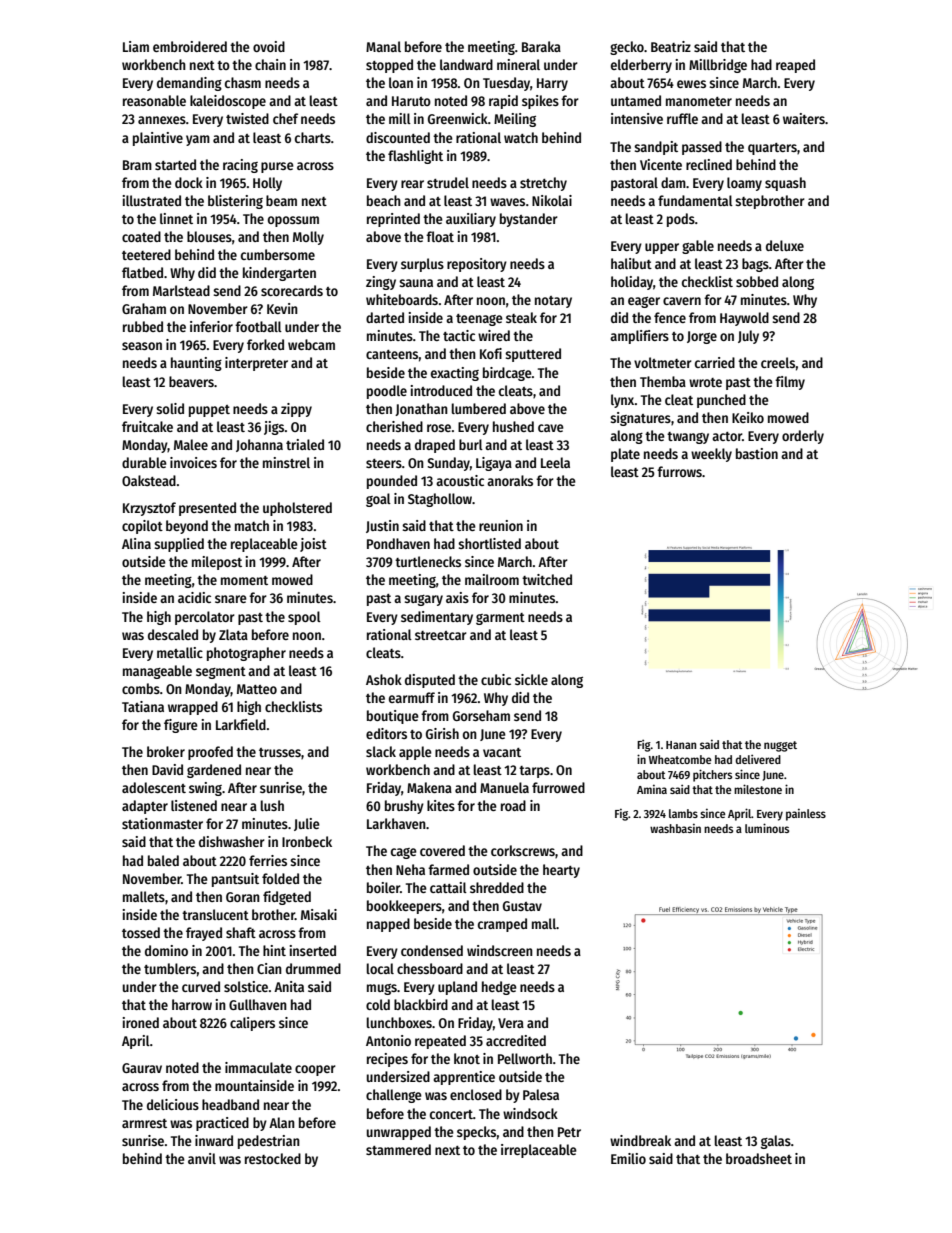  I want to click on Nikolai, so click(552, 200).
